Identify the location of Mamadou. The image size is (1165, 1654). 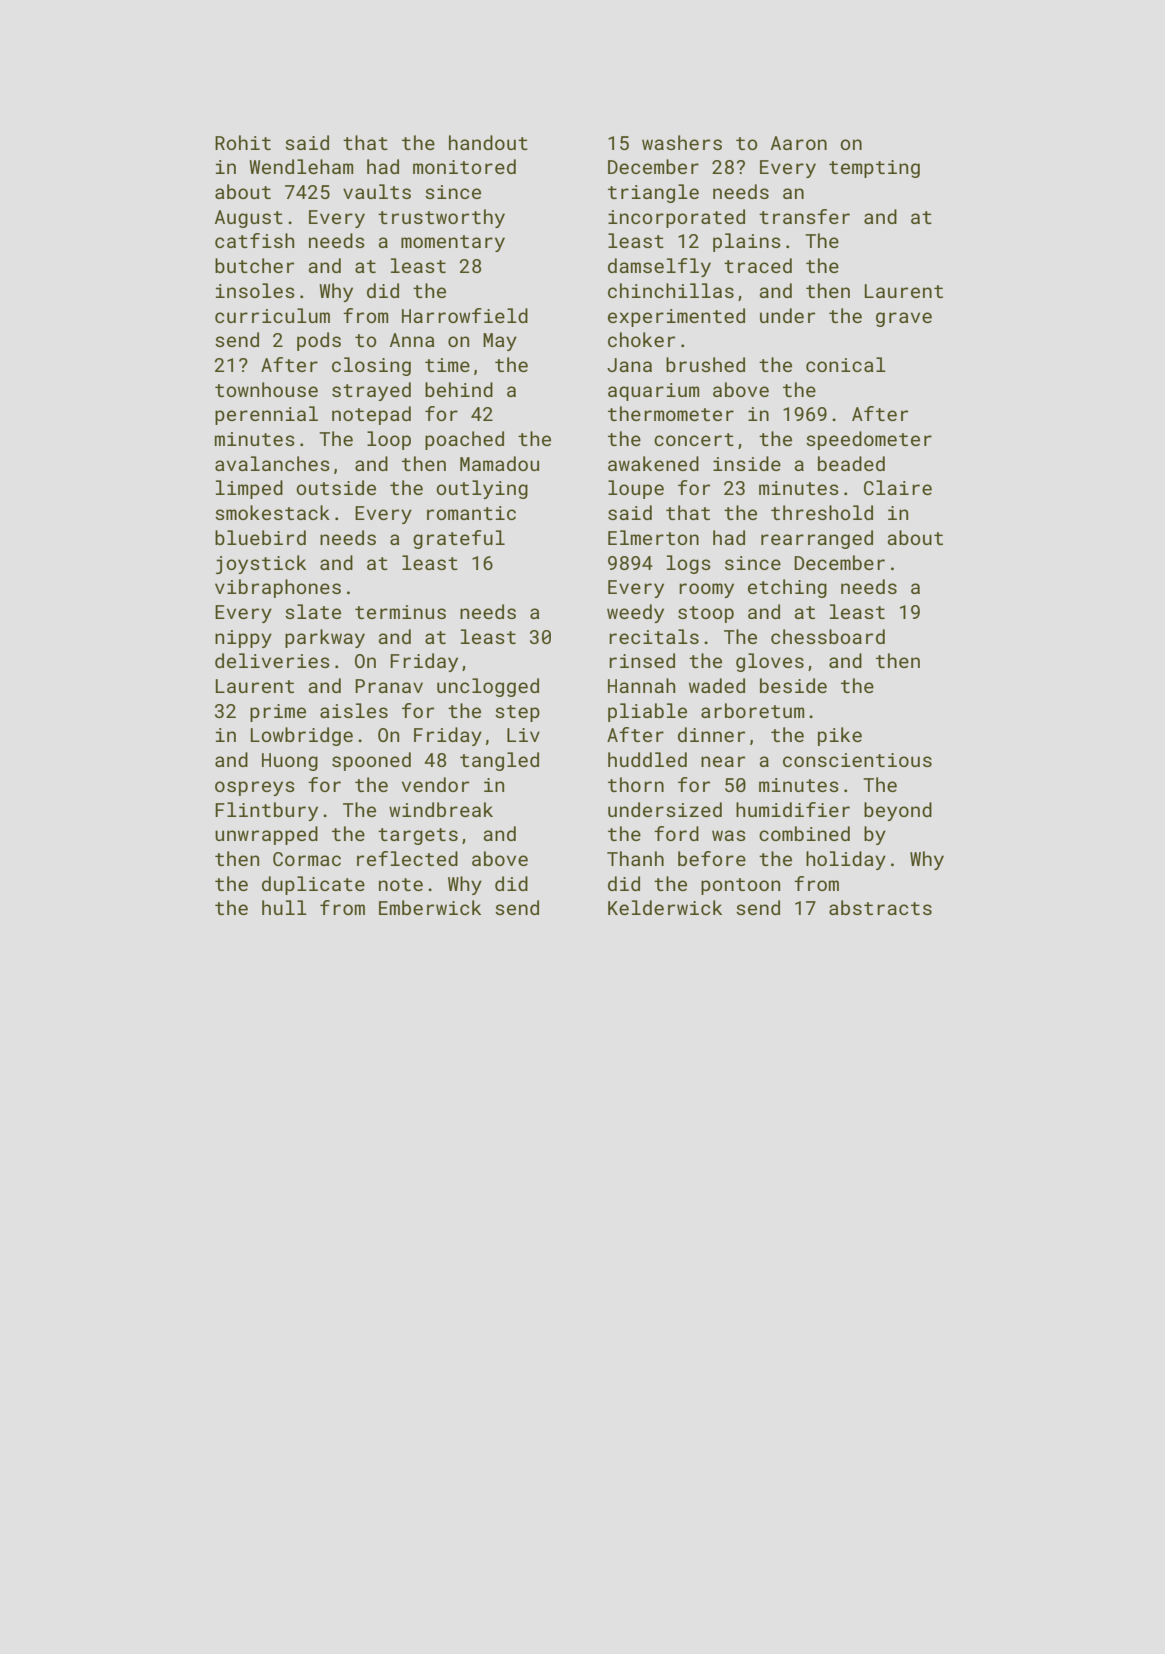
(499, 463).
